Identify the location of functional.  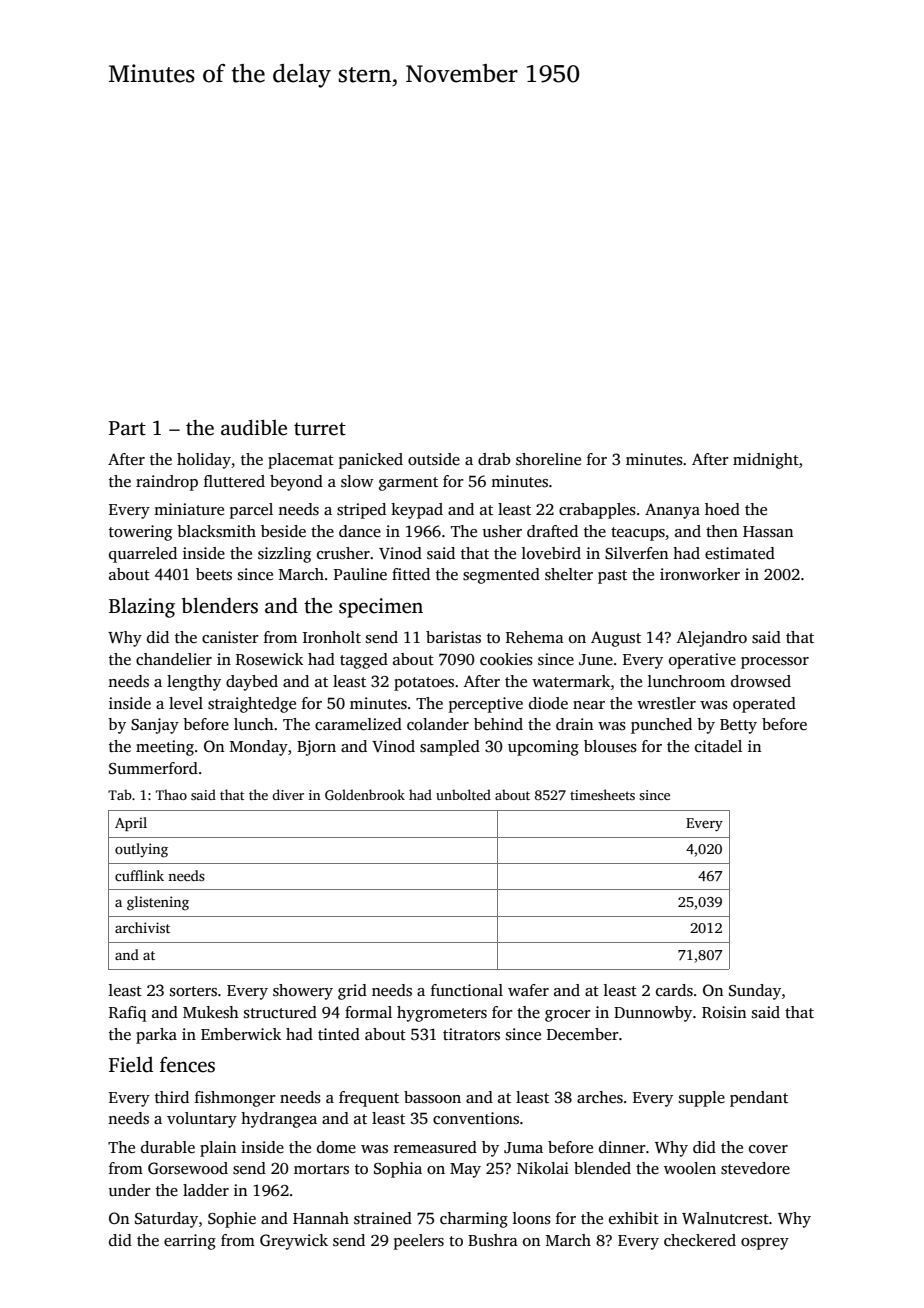
(467, 990).
